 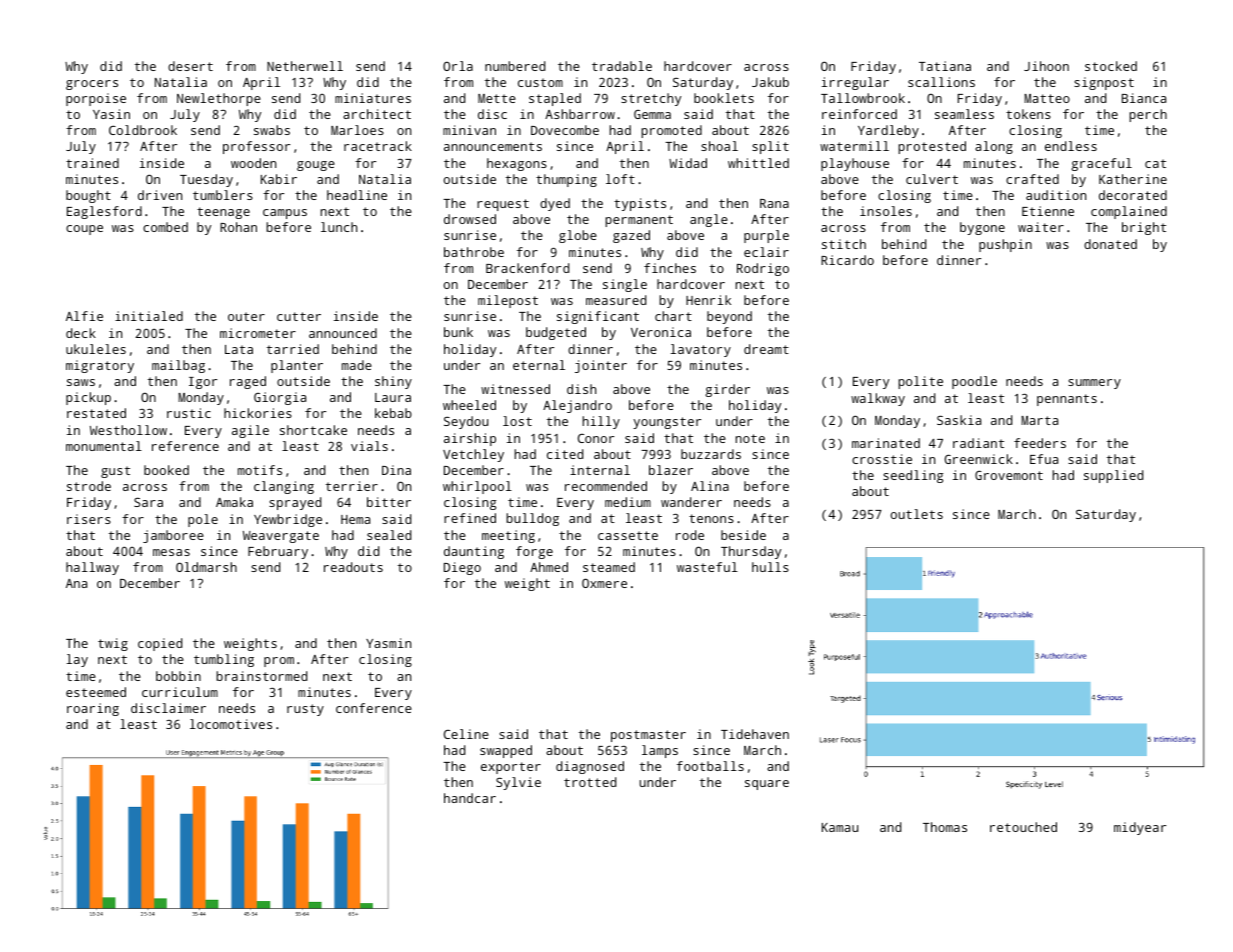 What do you see at coordinates (104, 446) in the screenshot?
I see `monumental` at bounding box center [104, 446].
